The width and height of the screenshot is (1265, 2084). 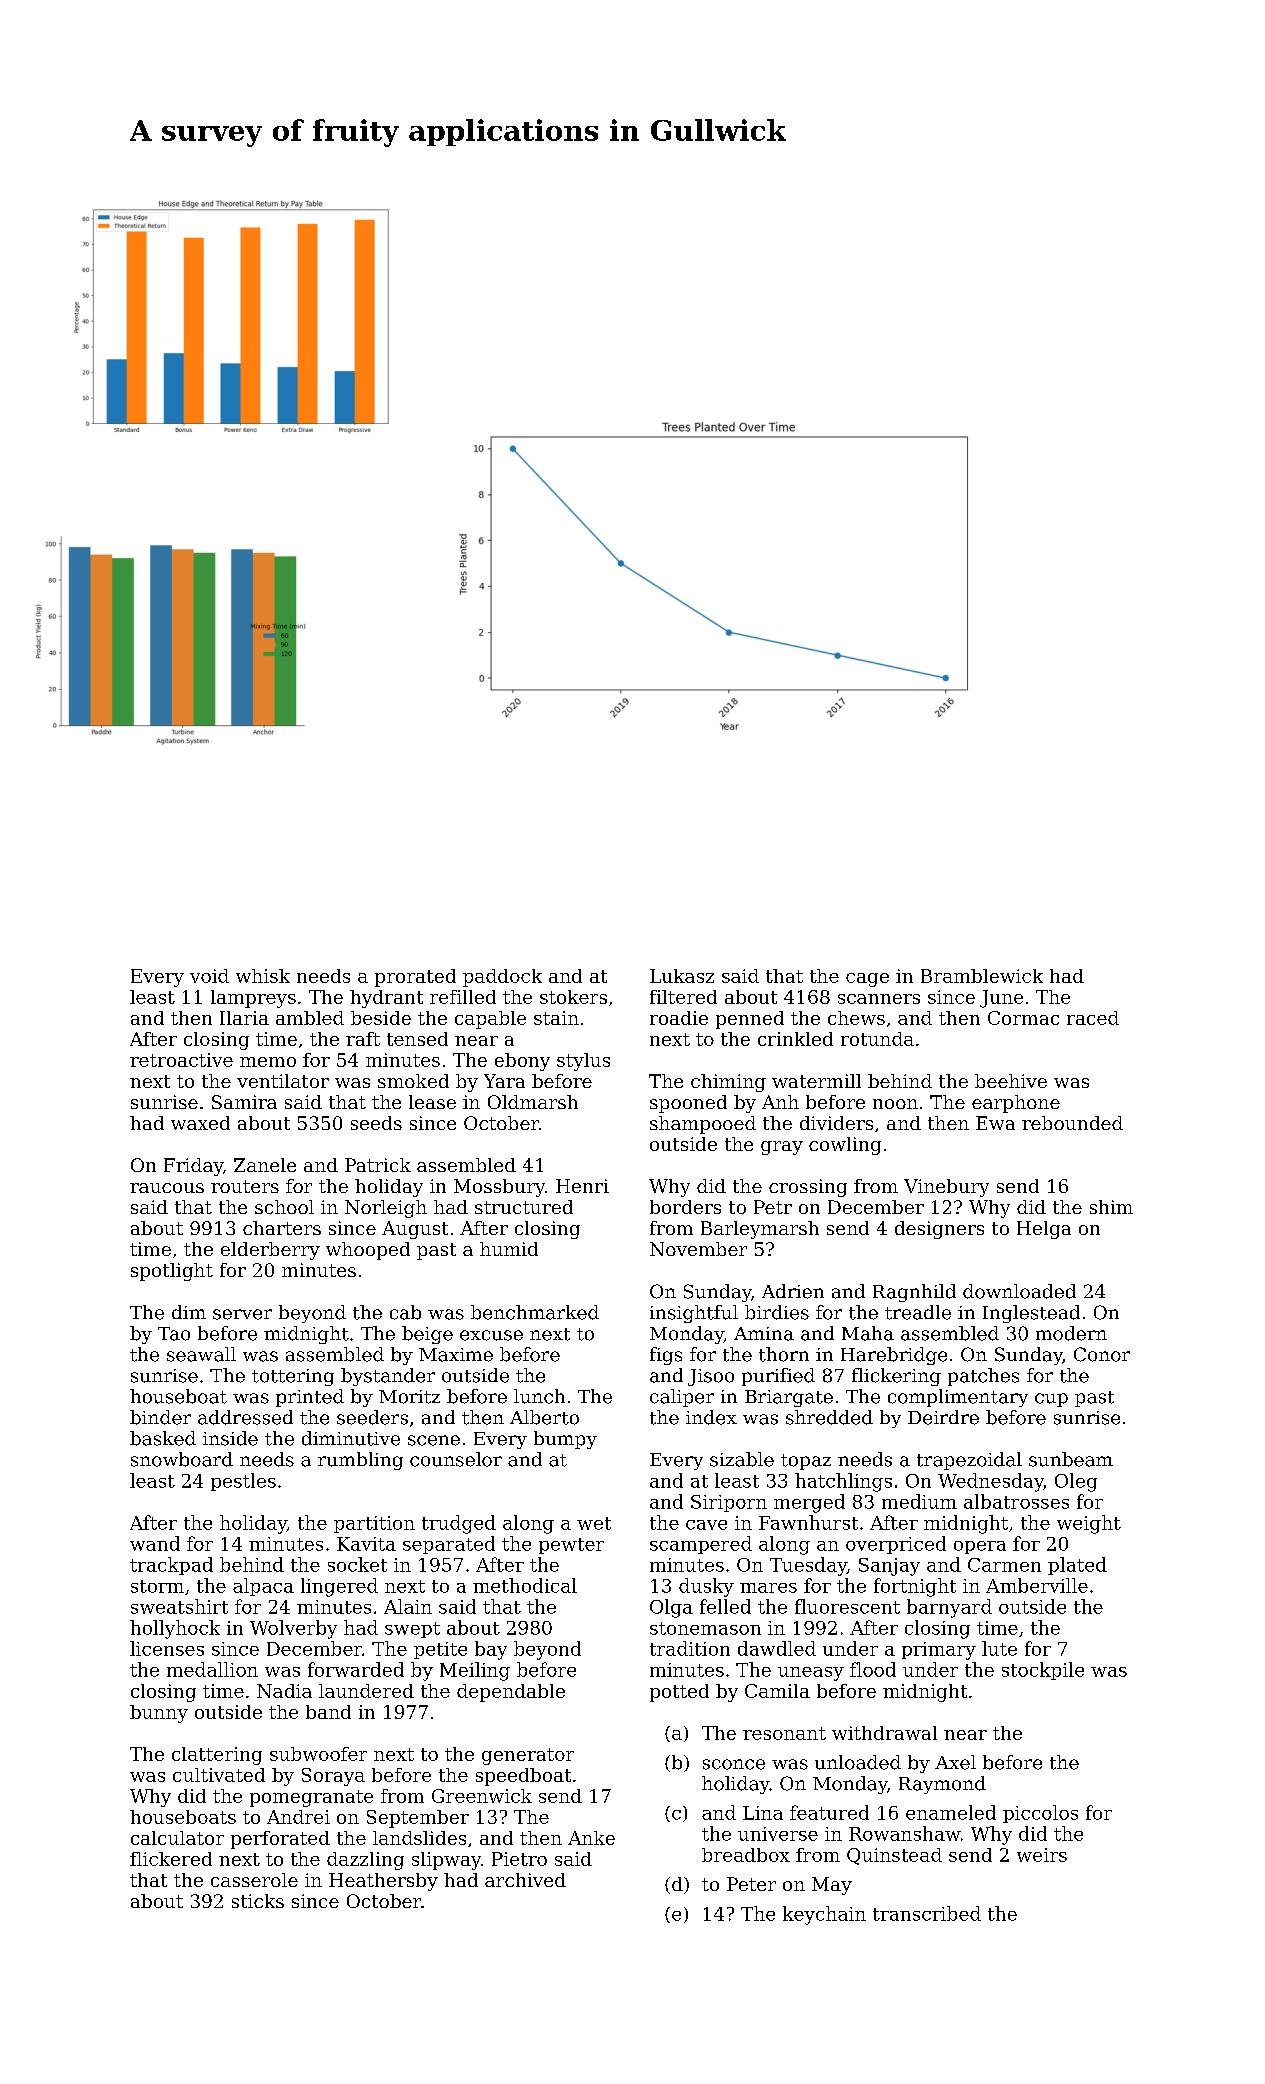 What do you see at coordinates (502, 978) in the screenshot?
I see `paddock` at bounding box center [502, 978].
